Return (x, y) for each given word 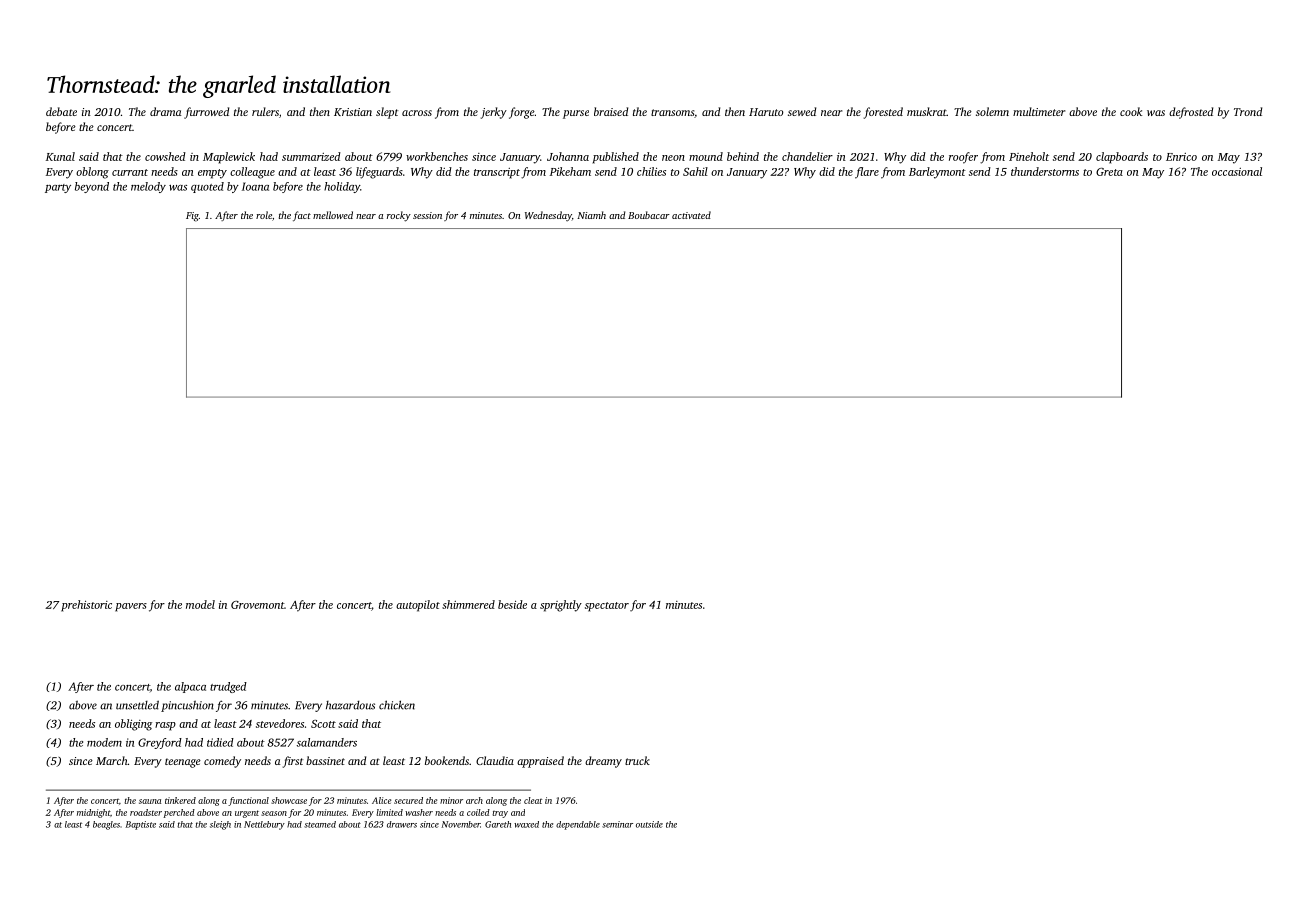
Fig (192, 217)
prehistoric (86, 606)
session (427, 215)
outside (649, 824)
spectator (607, 607)
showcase (289, 800)
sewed (802, 111)
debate (61, 111)
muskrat (927, 111)
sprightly (561, 606)
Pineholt (1029, 156)
